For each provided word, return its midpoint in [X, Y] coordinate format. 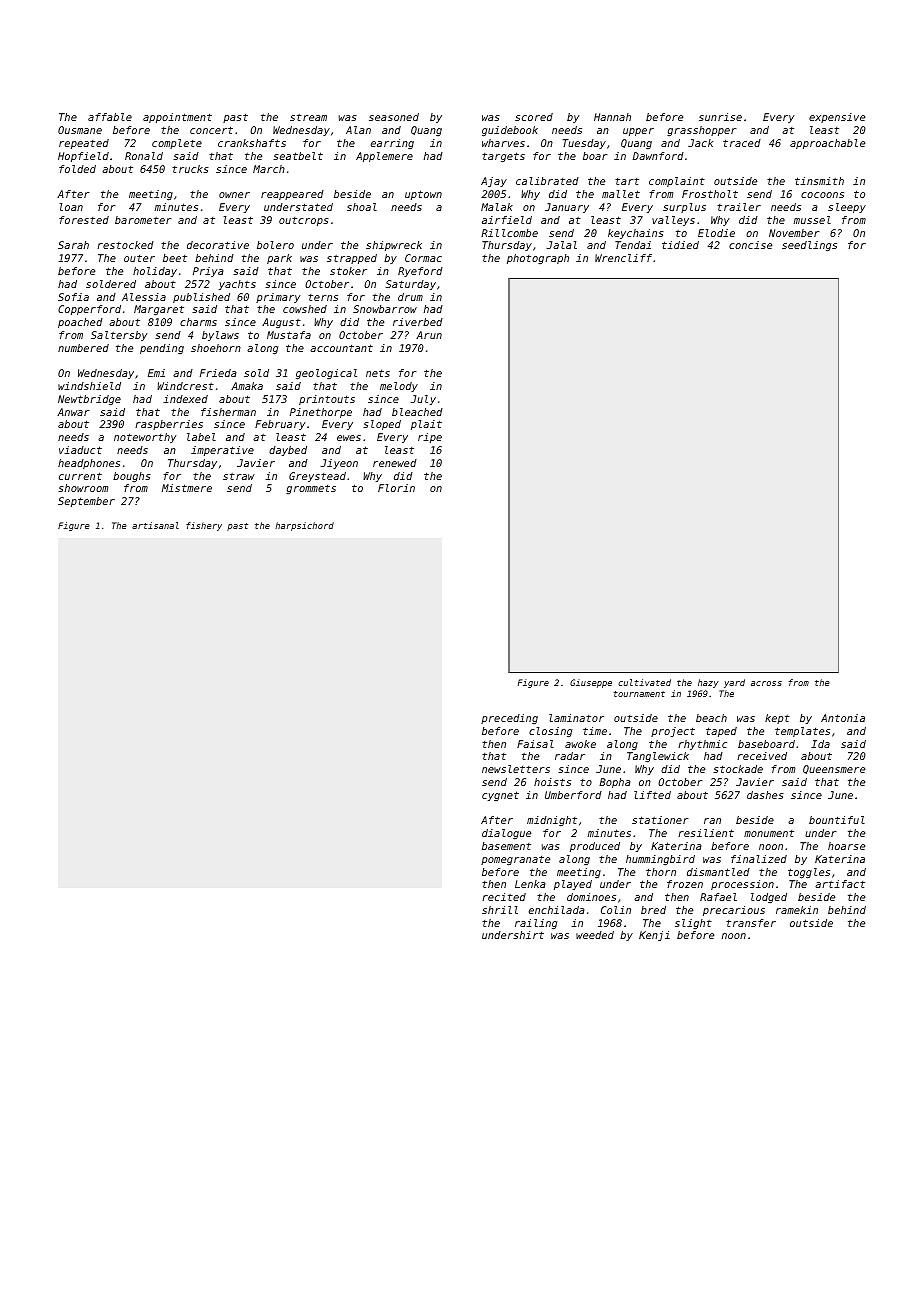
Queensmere [834, 769]
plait [426, 425]
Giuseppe [591, 683]
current [80, 476]
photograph [538, 259]
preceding [509, 719]
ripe [430, 438]
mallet [621, 194]
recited [504, 897]
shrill [500, 910]
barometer [143, 220]
